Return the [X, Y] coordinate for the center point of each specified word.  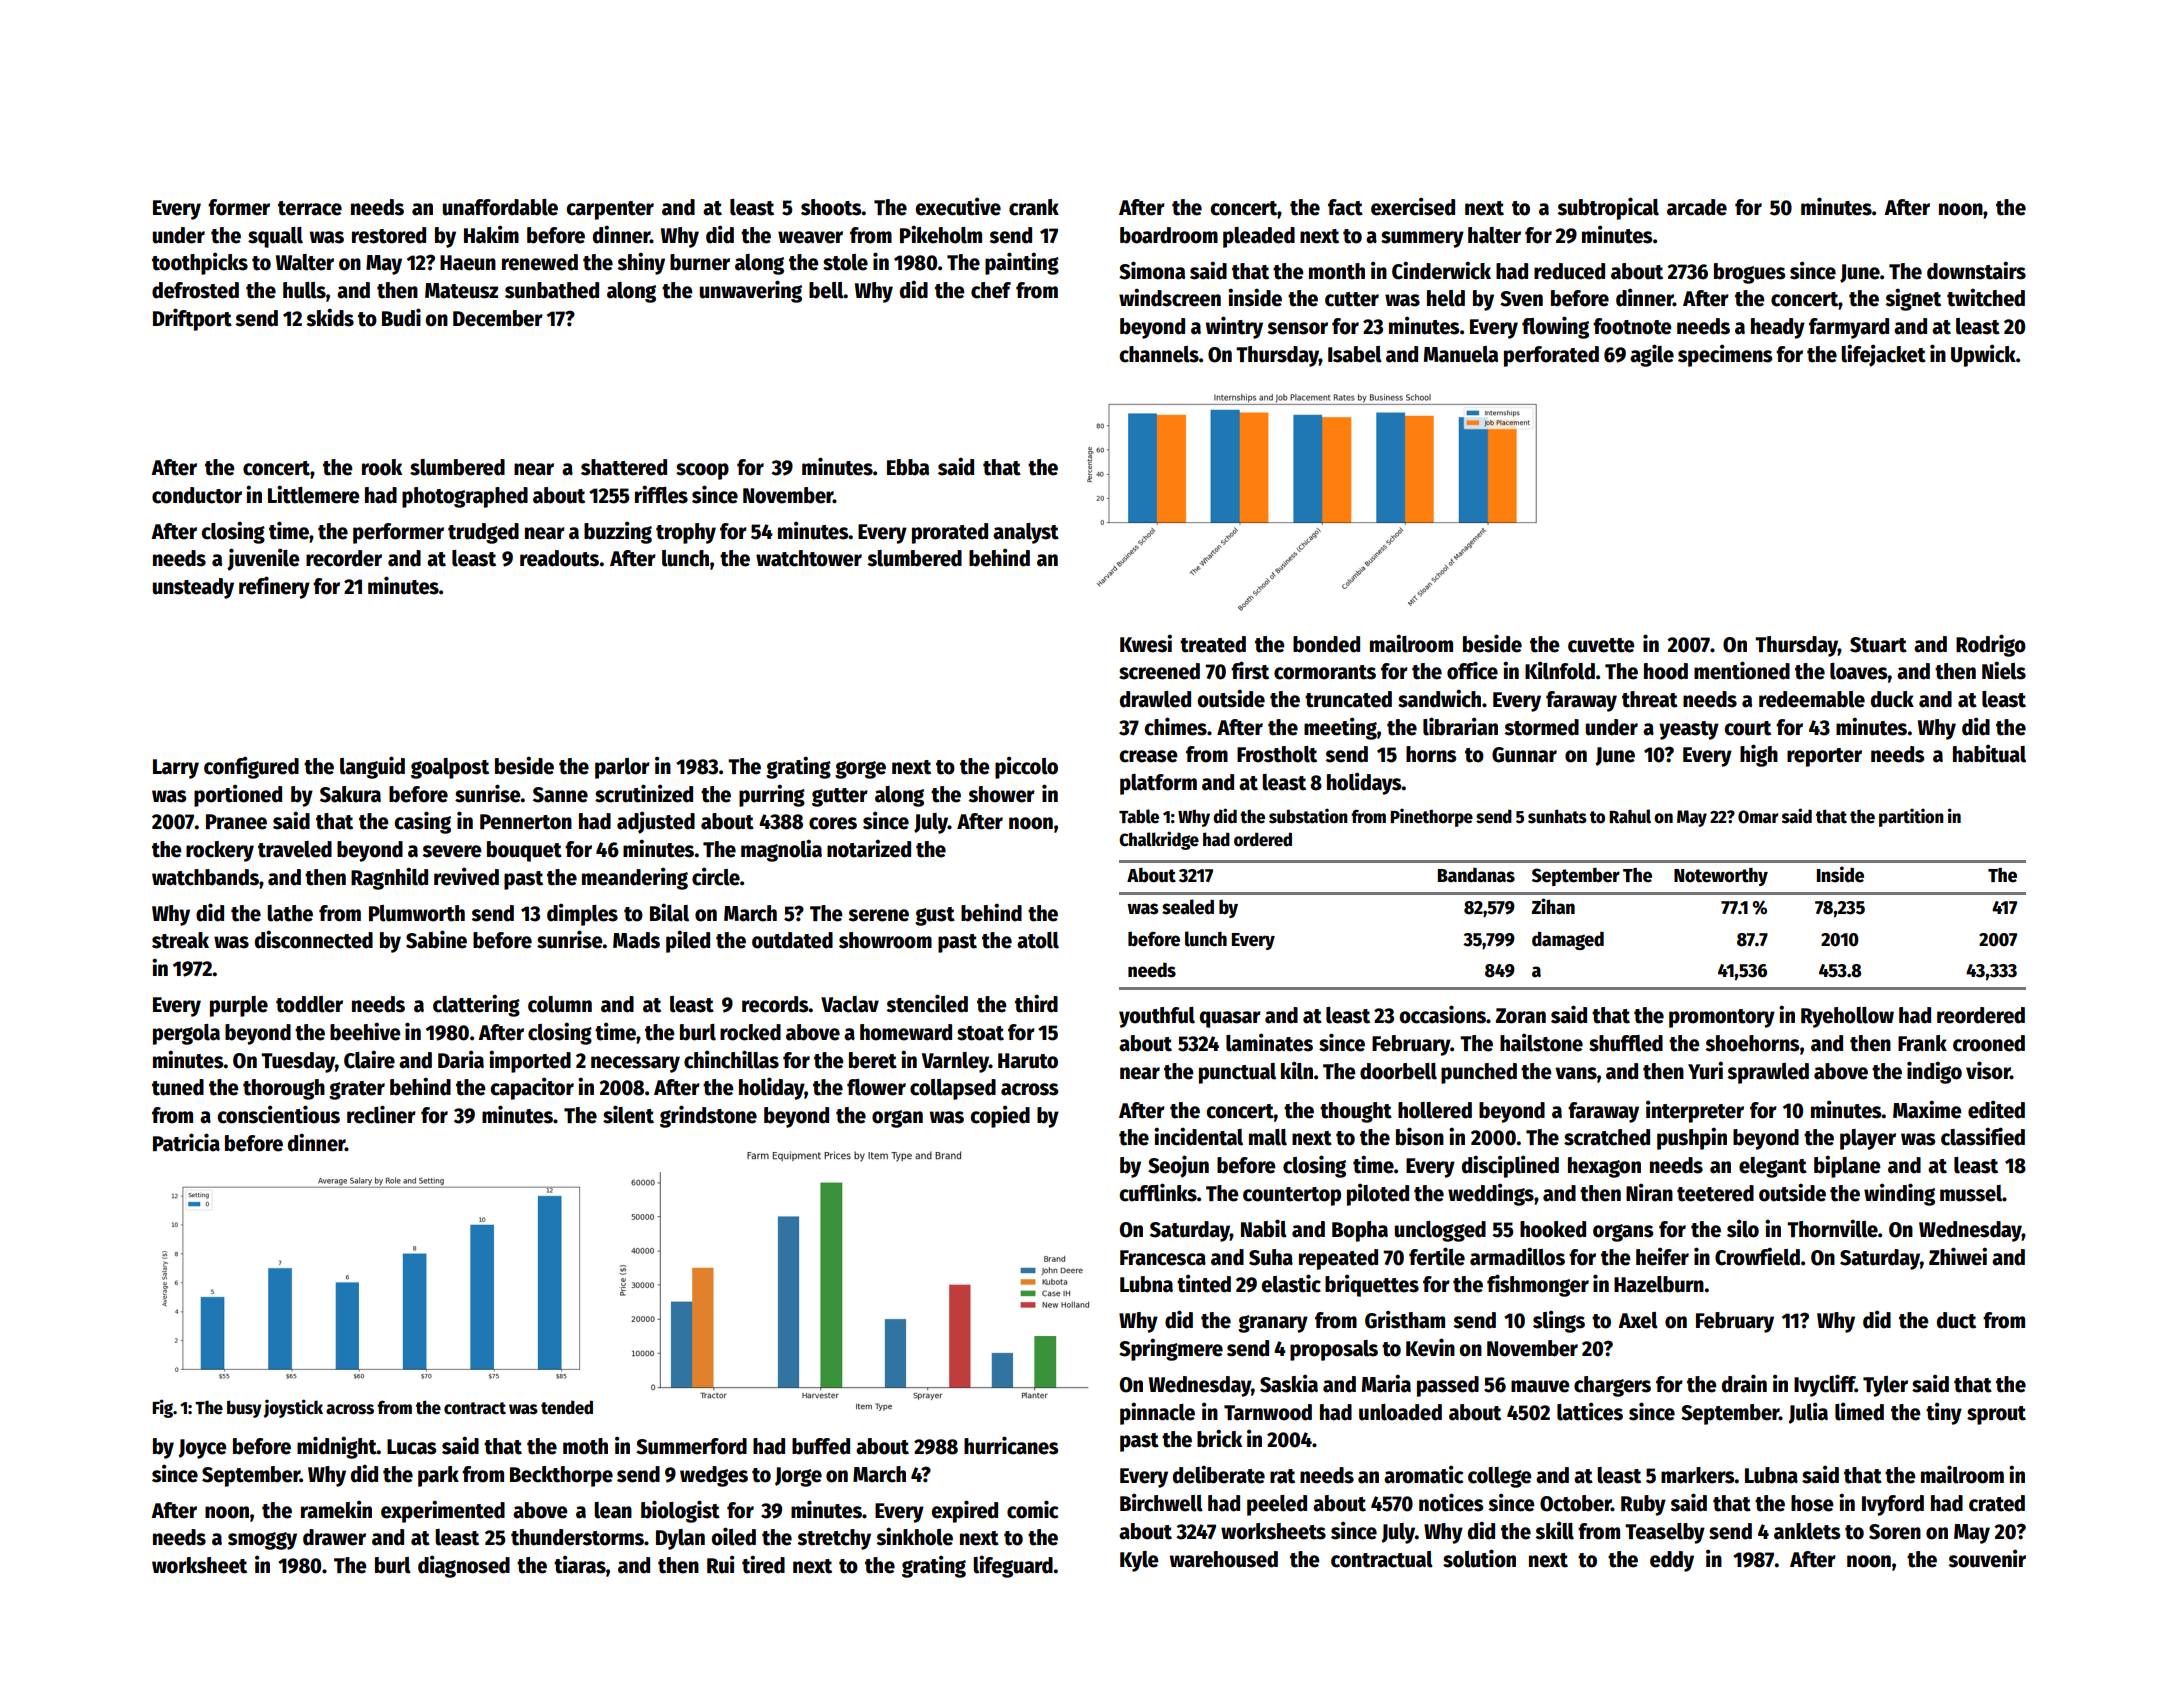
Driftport [192, 319]
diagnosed [464, 1566]
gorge [860, 770]
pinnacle [1157, 1413]
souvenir [1987, 1558]
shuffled [1626, 1043]
